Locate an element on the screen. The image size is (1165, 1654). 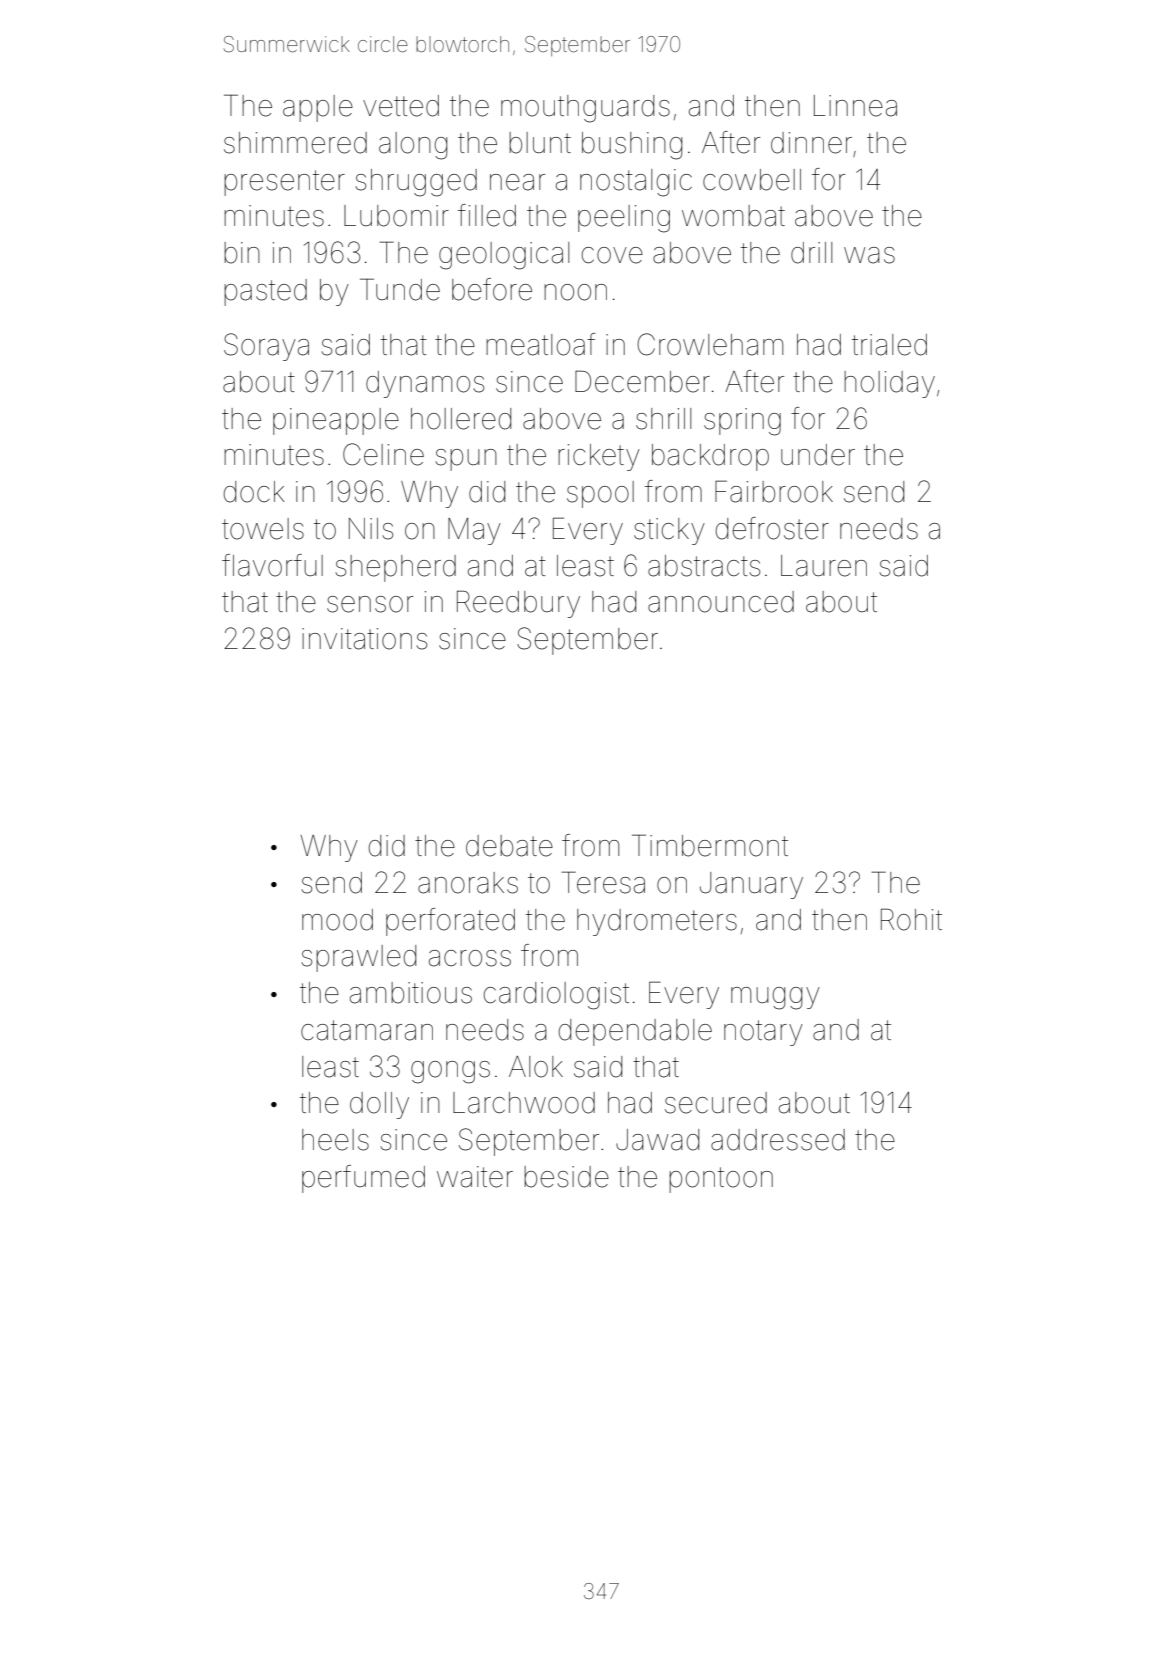
perfumed is located at coordinates (363, 1179).
